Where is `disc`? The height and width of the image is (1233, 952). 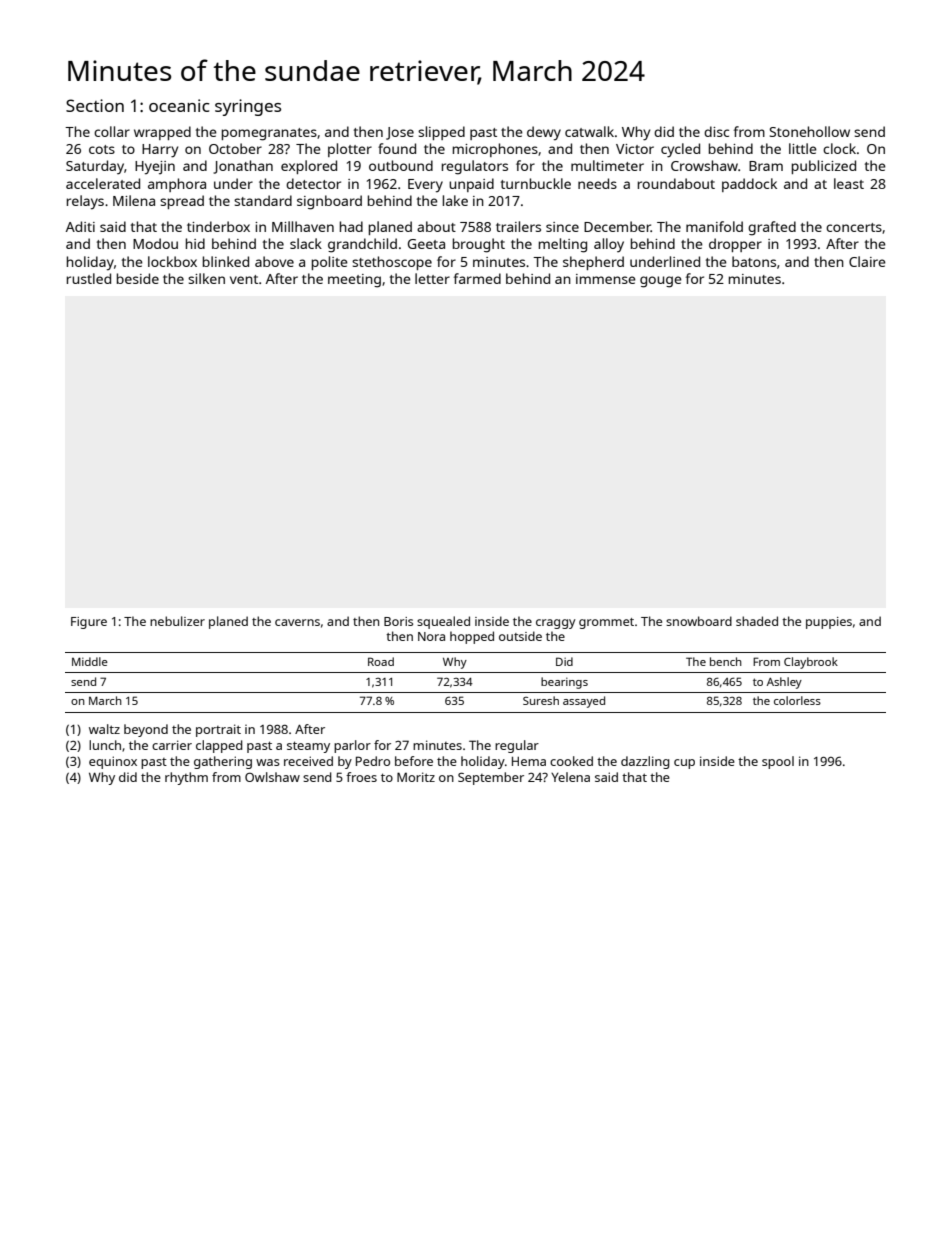
disc is located at coordinates (716, 131).
